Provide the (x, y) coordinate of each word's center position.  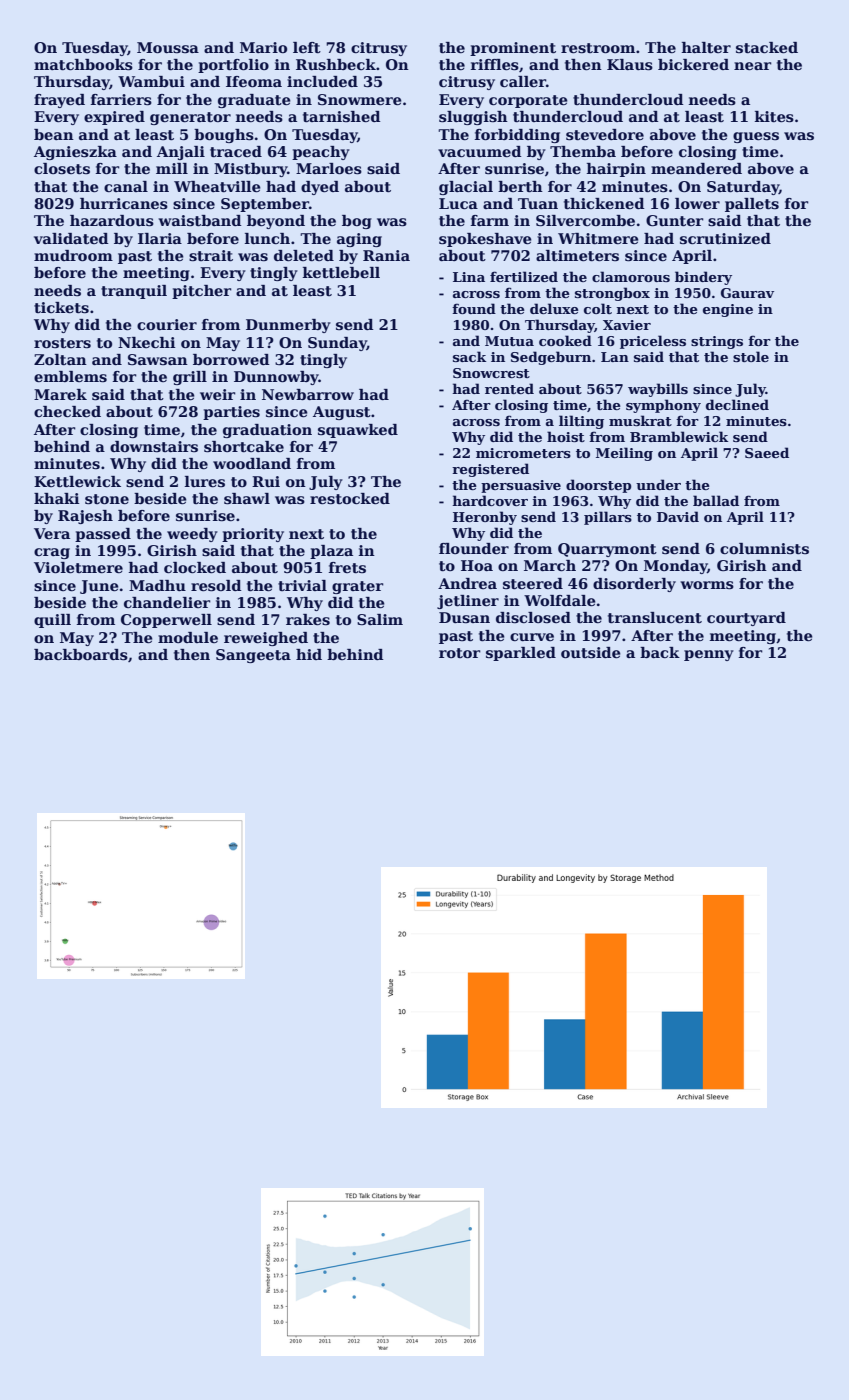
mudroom (73, 255)
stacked (767, 48)
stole (751, 356)
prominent (513, 49)
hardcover (490, 500)
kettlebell (341, 272)
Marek (60, 394)
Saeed (767, 452)
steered (533, 584)
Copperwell (166, 621)
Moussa (168, 48)
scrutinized (725, 239)
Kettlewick (77, 481)
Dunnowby (276, 378)
